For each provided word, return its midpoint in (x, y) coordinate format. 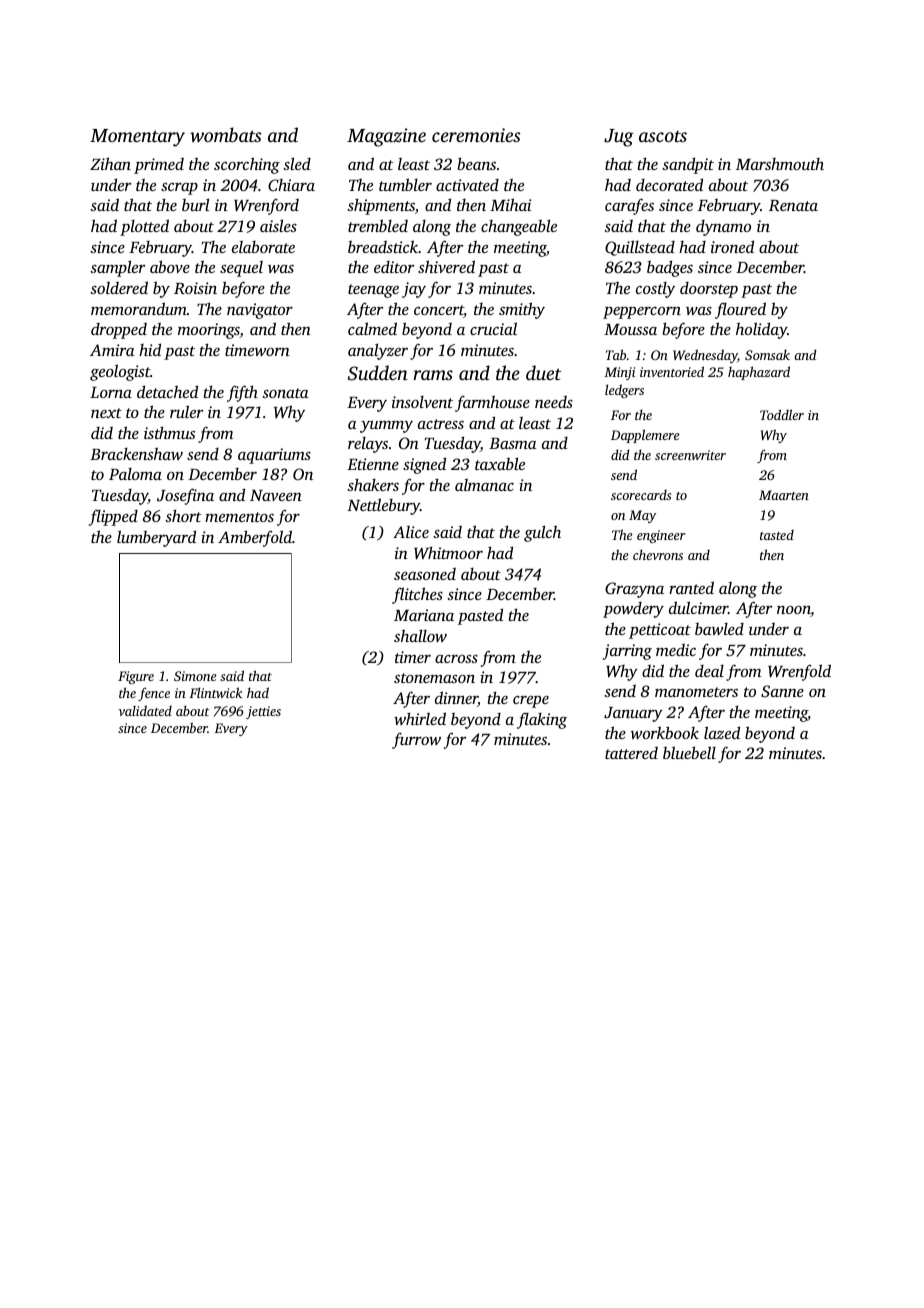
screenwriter (690, 455)
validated (145, 710)
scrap (179, 189)
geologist (120, 372)
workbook (664, 732)
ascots (663, 136)
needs (554, 402)
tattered (631, 753)
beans (476, 163)
